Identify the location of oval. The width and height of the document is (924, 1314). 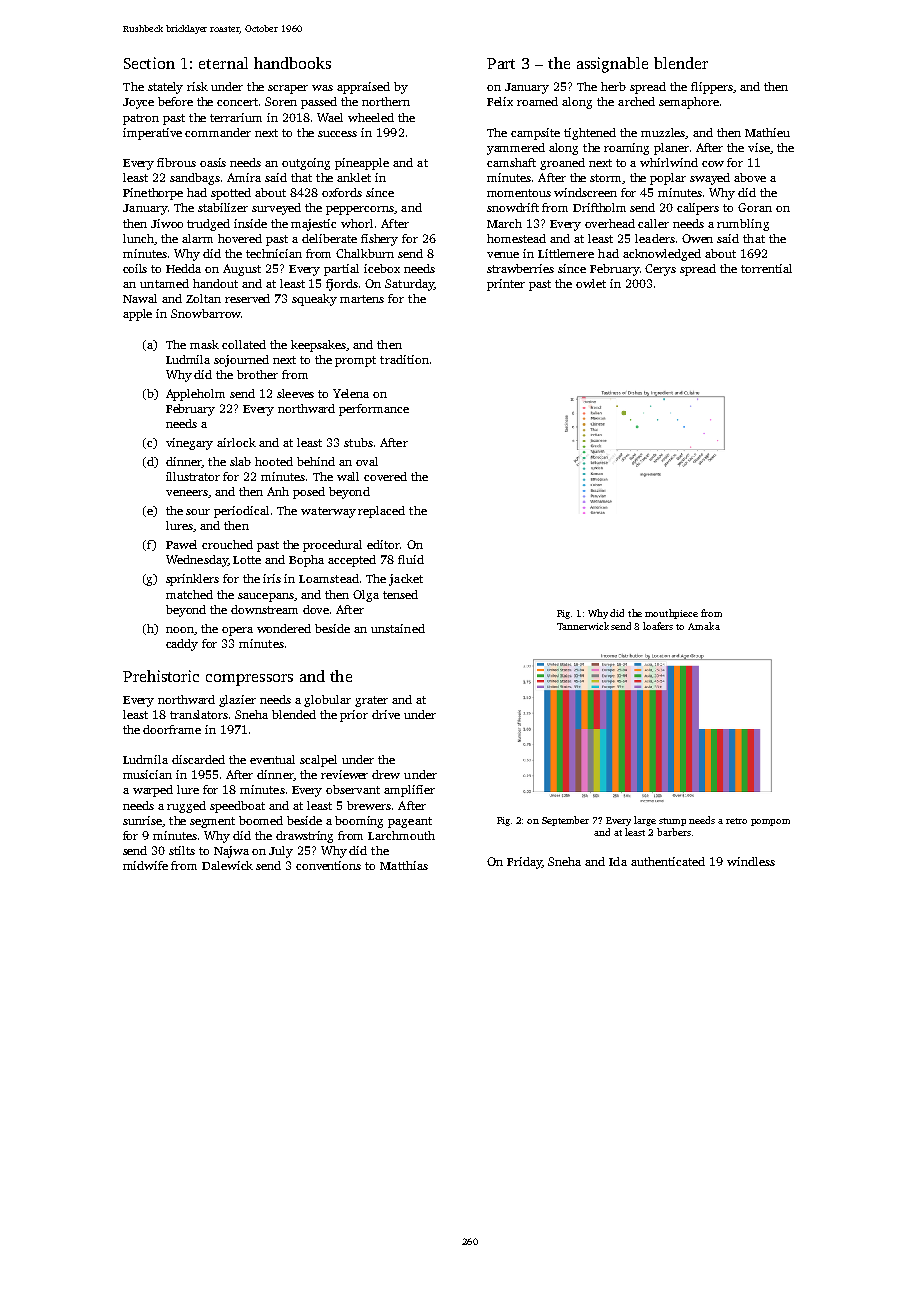
(367, 461).
